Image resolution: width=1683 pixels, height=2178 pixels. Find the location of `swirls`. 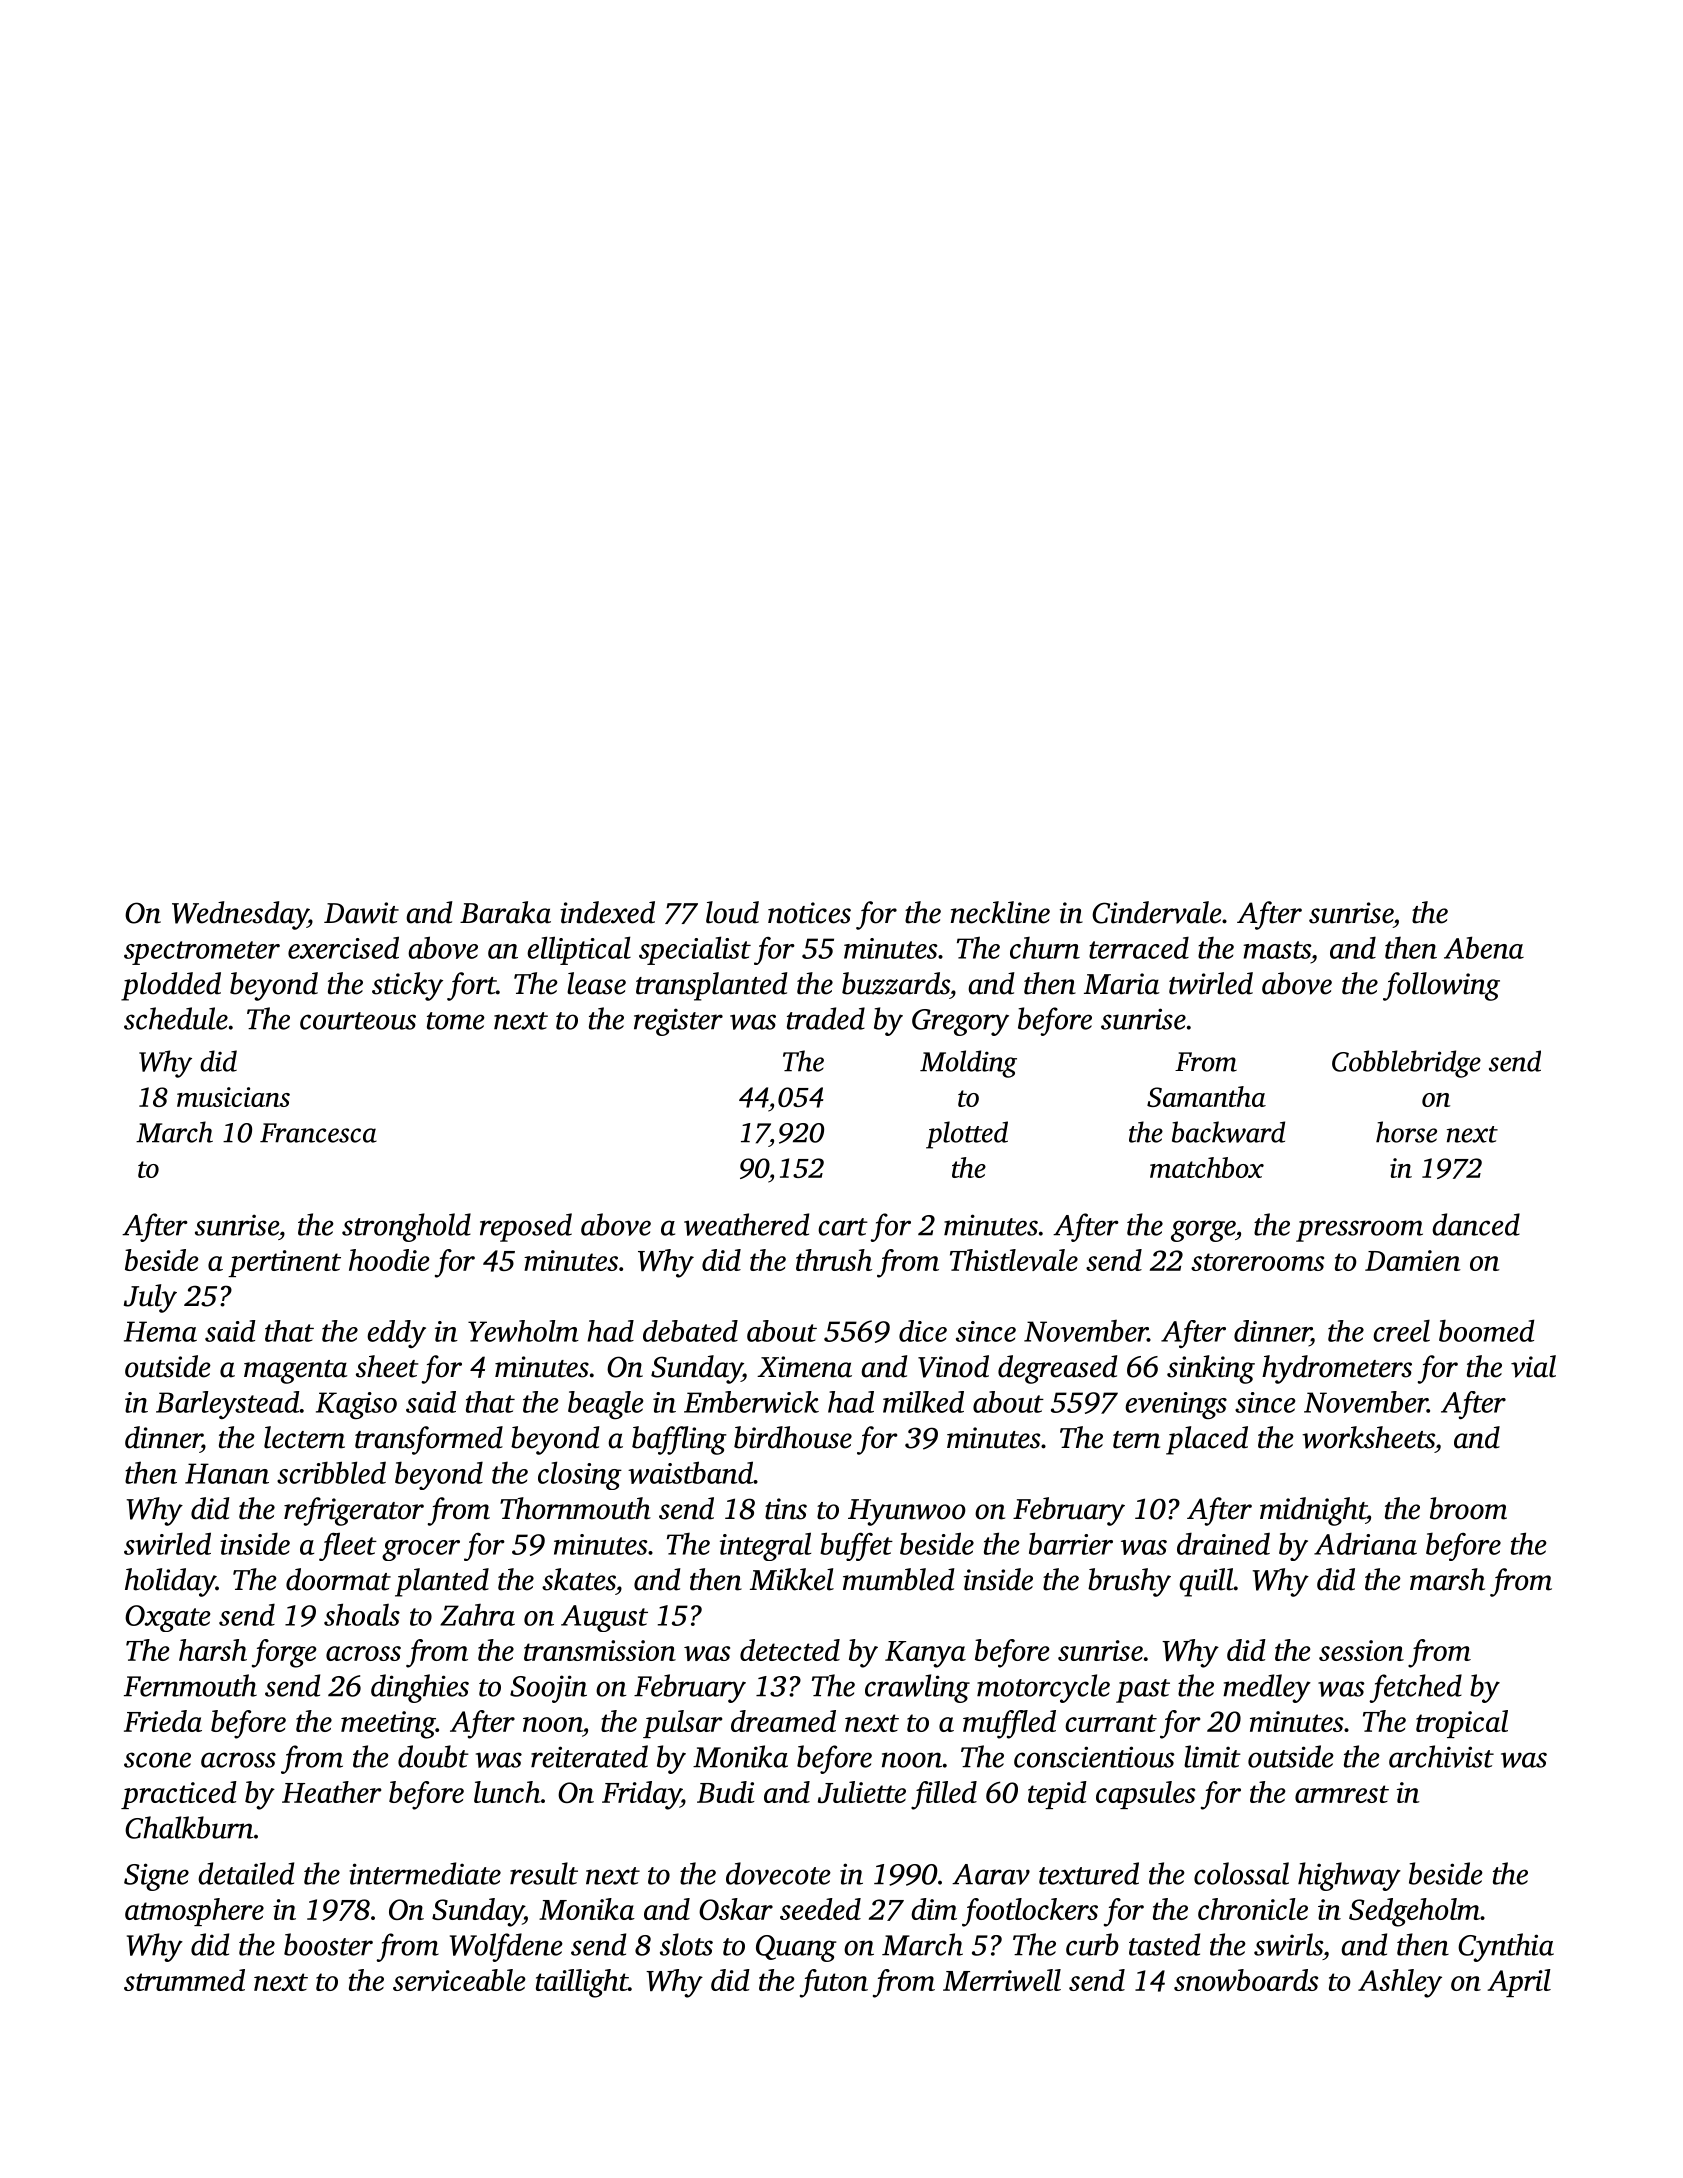

swirls is located at coordinates (1288, 1944).
